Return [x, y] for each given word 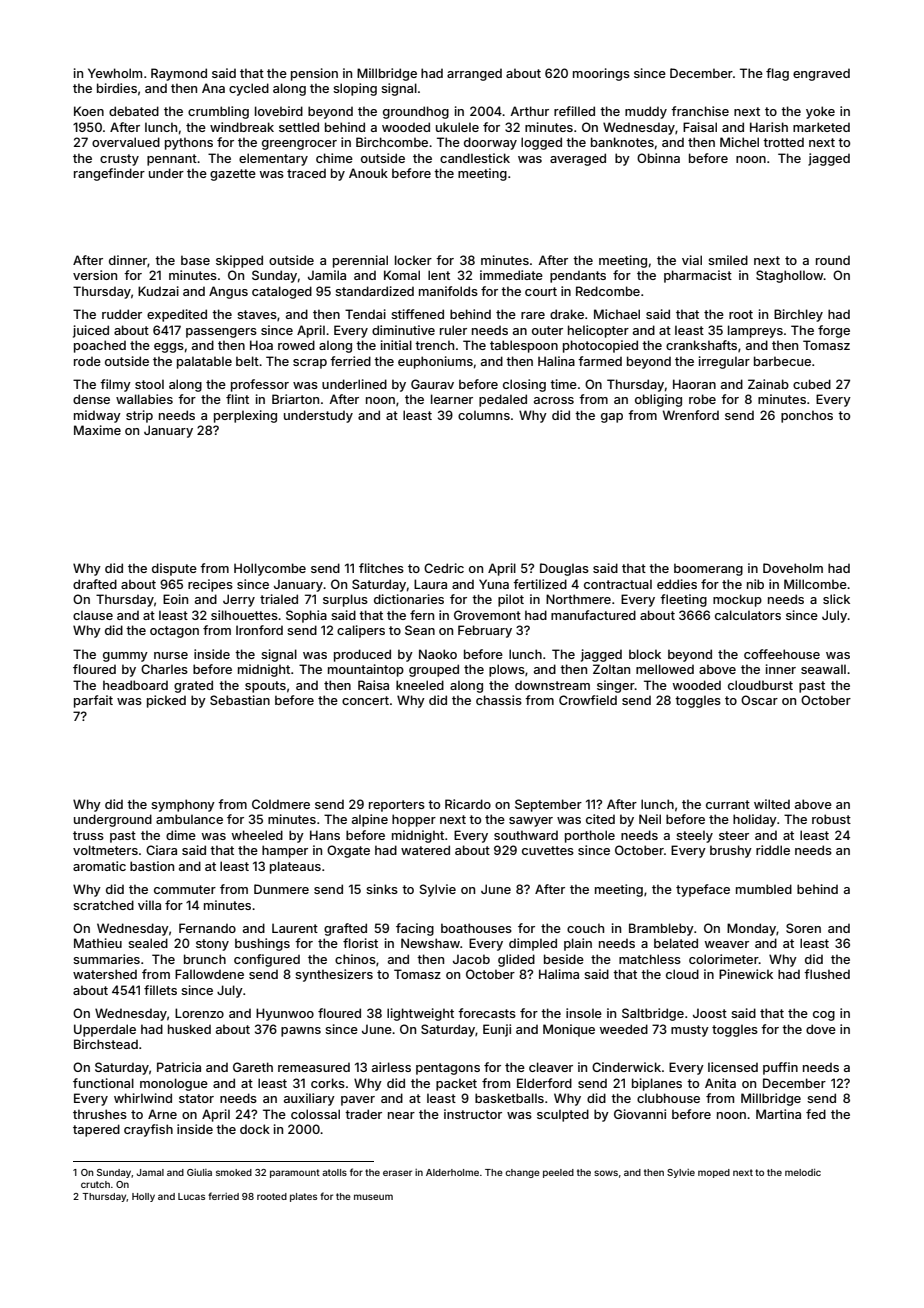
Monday [751, 929]
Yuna [494, 584]
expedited [177, 315]
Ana [213, 88]
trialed [279, 599]
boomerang [708, 569]
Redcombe [608, 291]
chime [334, 158]
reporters [397, 806]
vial [692, 260]
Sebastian [240, 700]
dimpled [533, 944]
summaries [106, 959]
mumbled [764, 889]
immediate [511, 275]
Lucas [191, 1196]
